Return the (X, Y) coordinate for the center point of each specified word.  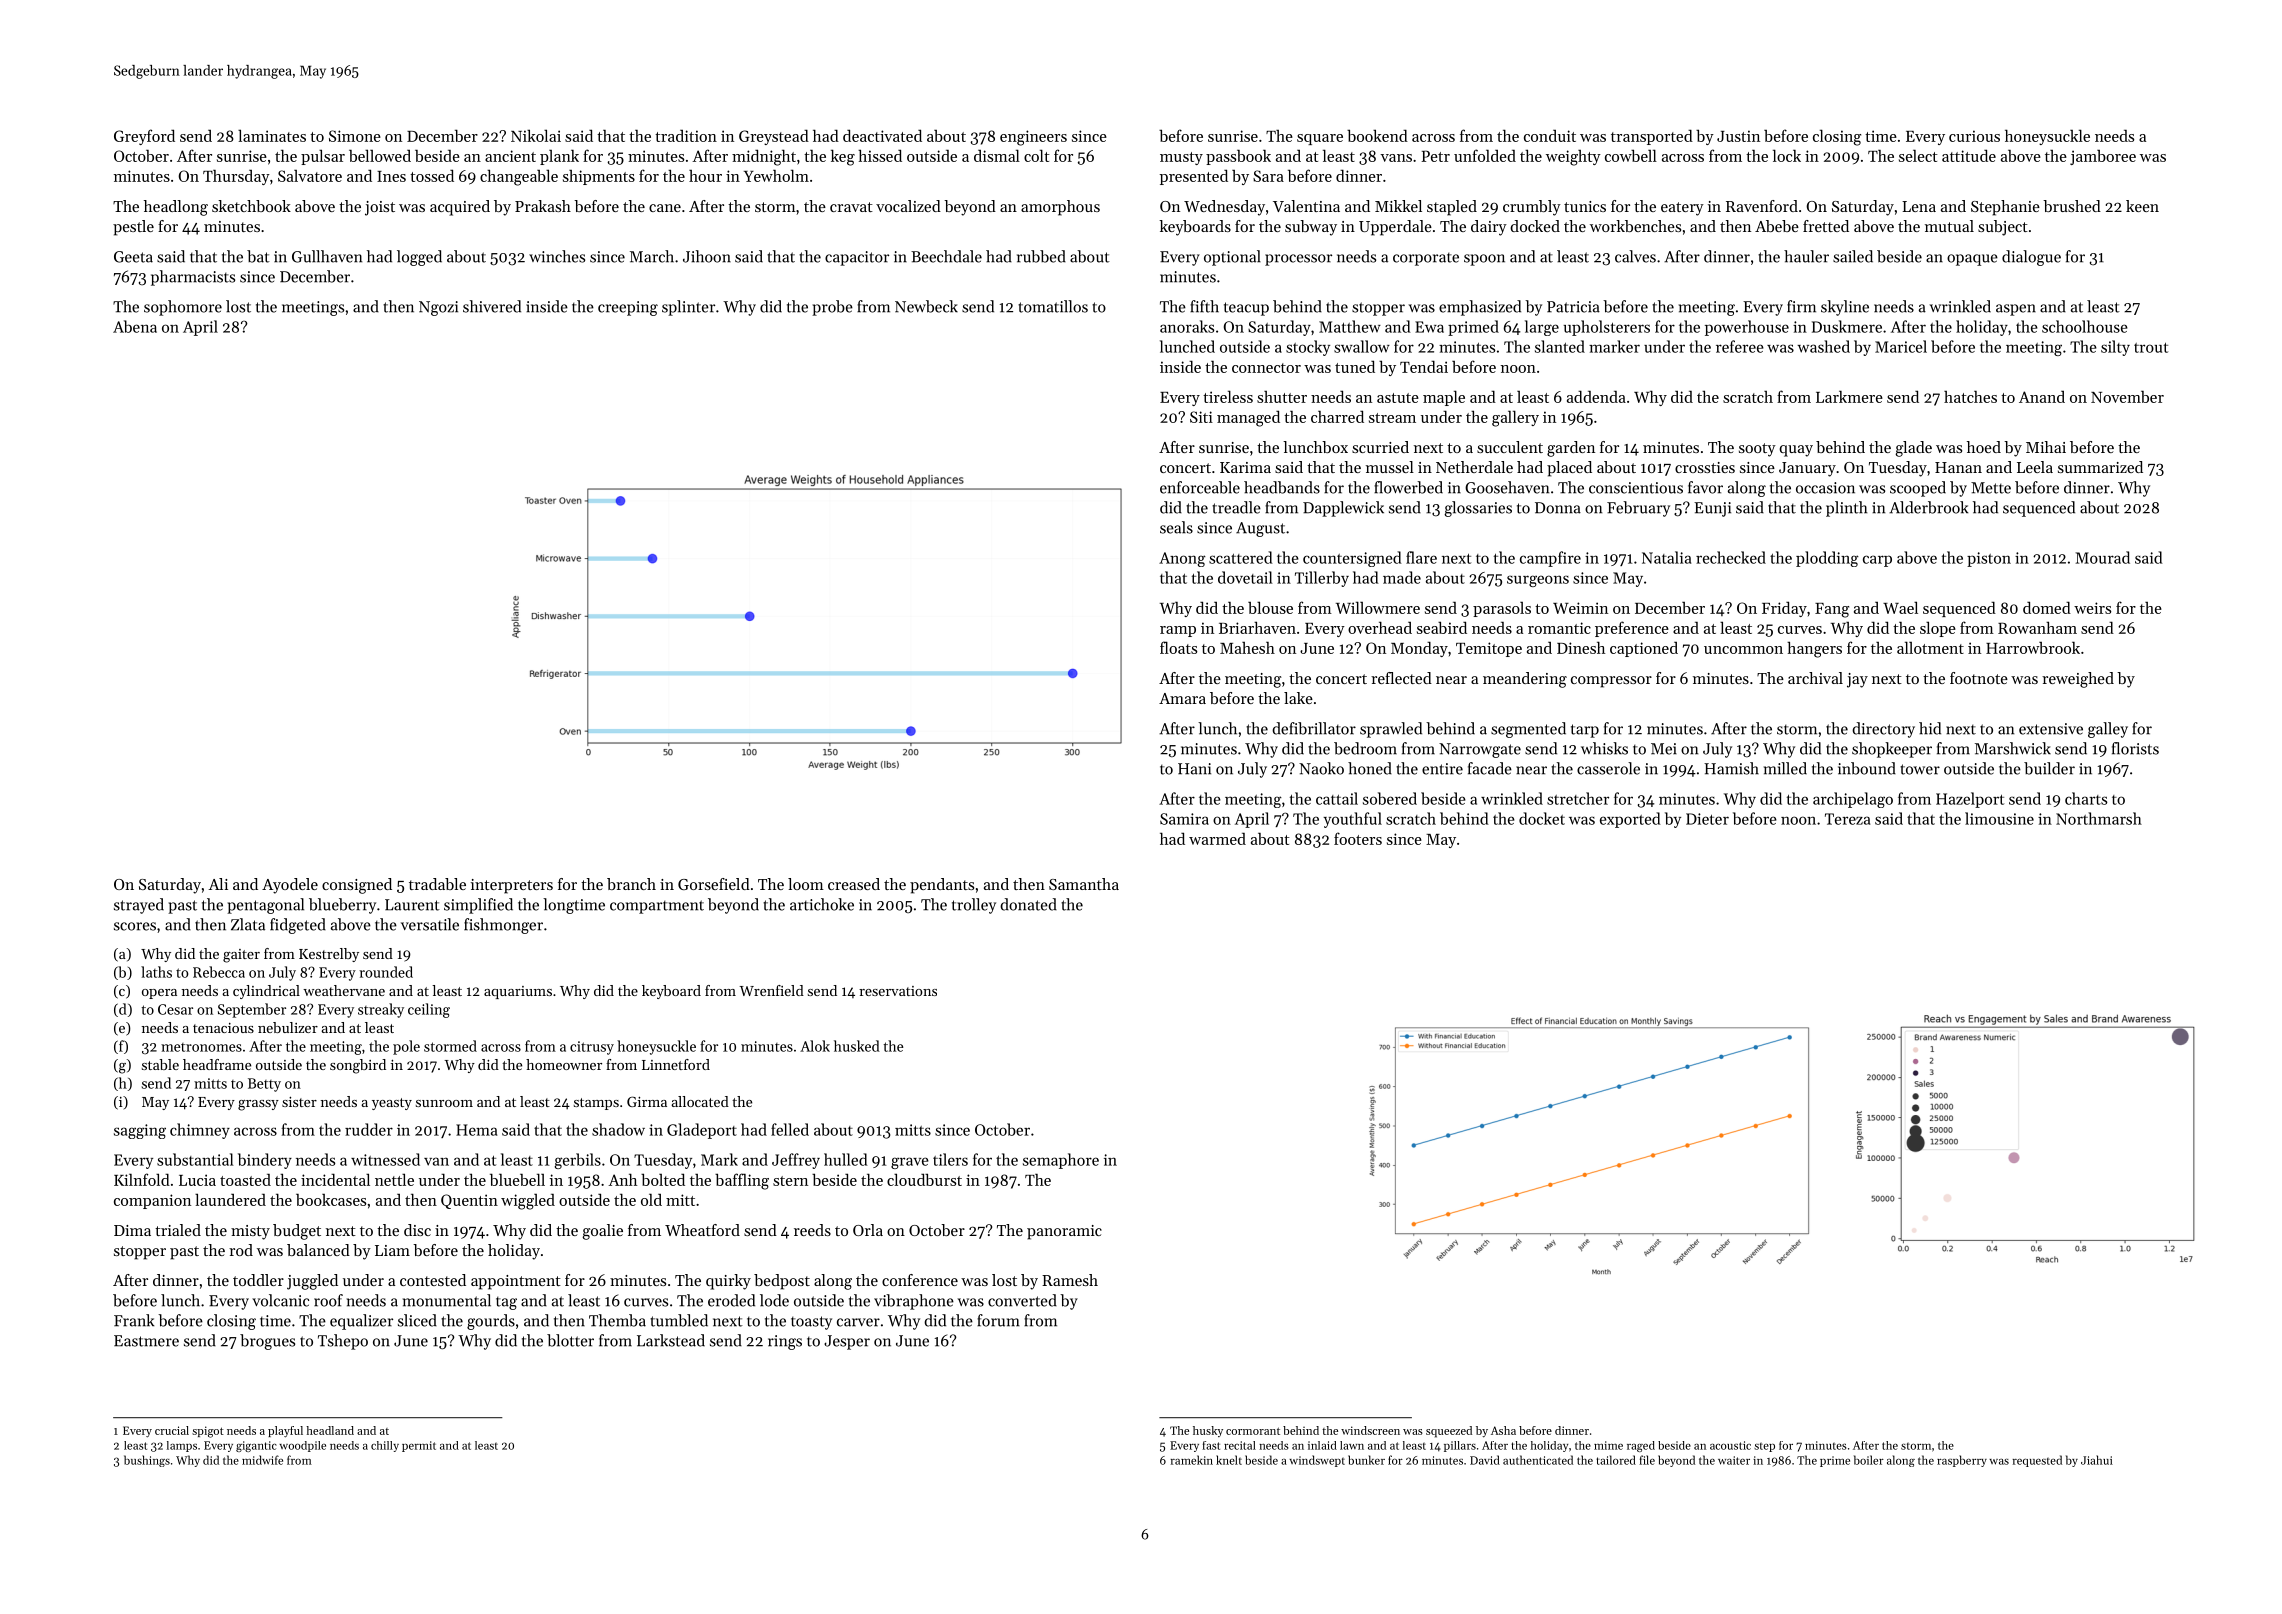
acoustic (1730, 1445)
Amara (1182, 698)
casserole (1608, 768)
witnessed (385, 1159)
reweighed (2078, 680)
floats (1178, 647)
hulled (846, 1159)
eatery (1682, 209)
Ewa (1429, 327)
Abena (135, 326)
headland (330, 1430)
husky (1208, 1431)
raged (1641, 1446)
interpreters (512, 886)
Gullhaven (327, 256)
